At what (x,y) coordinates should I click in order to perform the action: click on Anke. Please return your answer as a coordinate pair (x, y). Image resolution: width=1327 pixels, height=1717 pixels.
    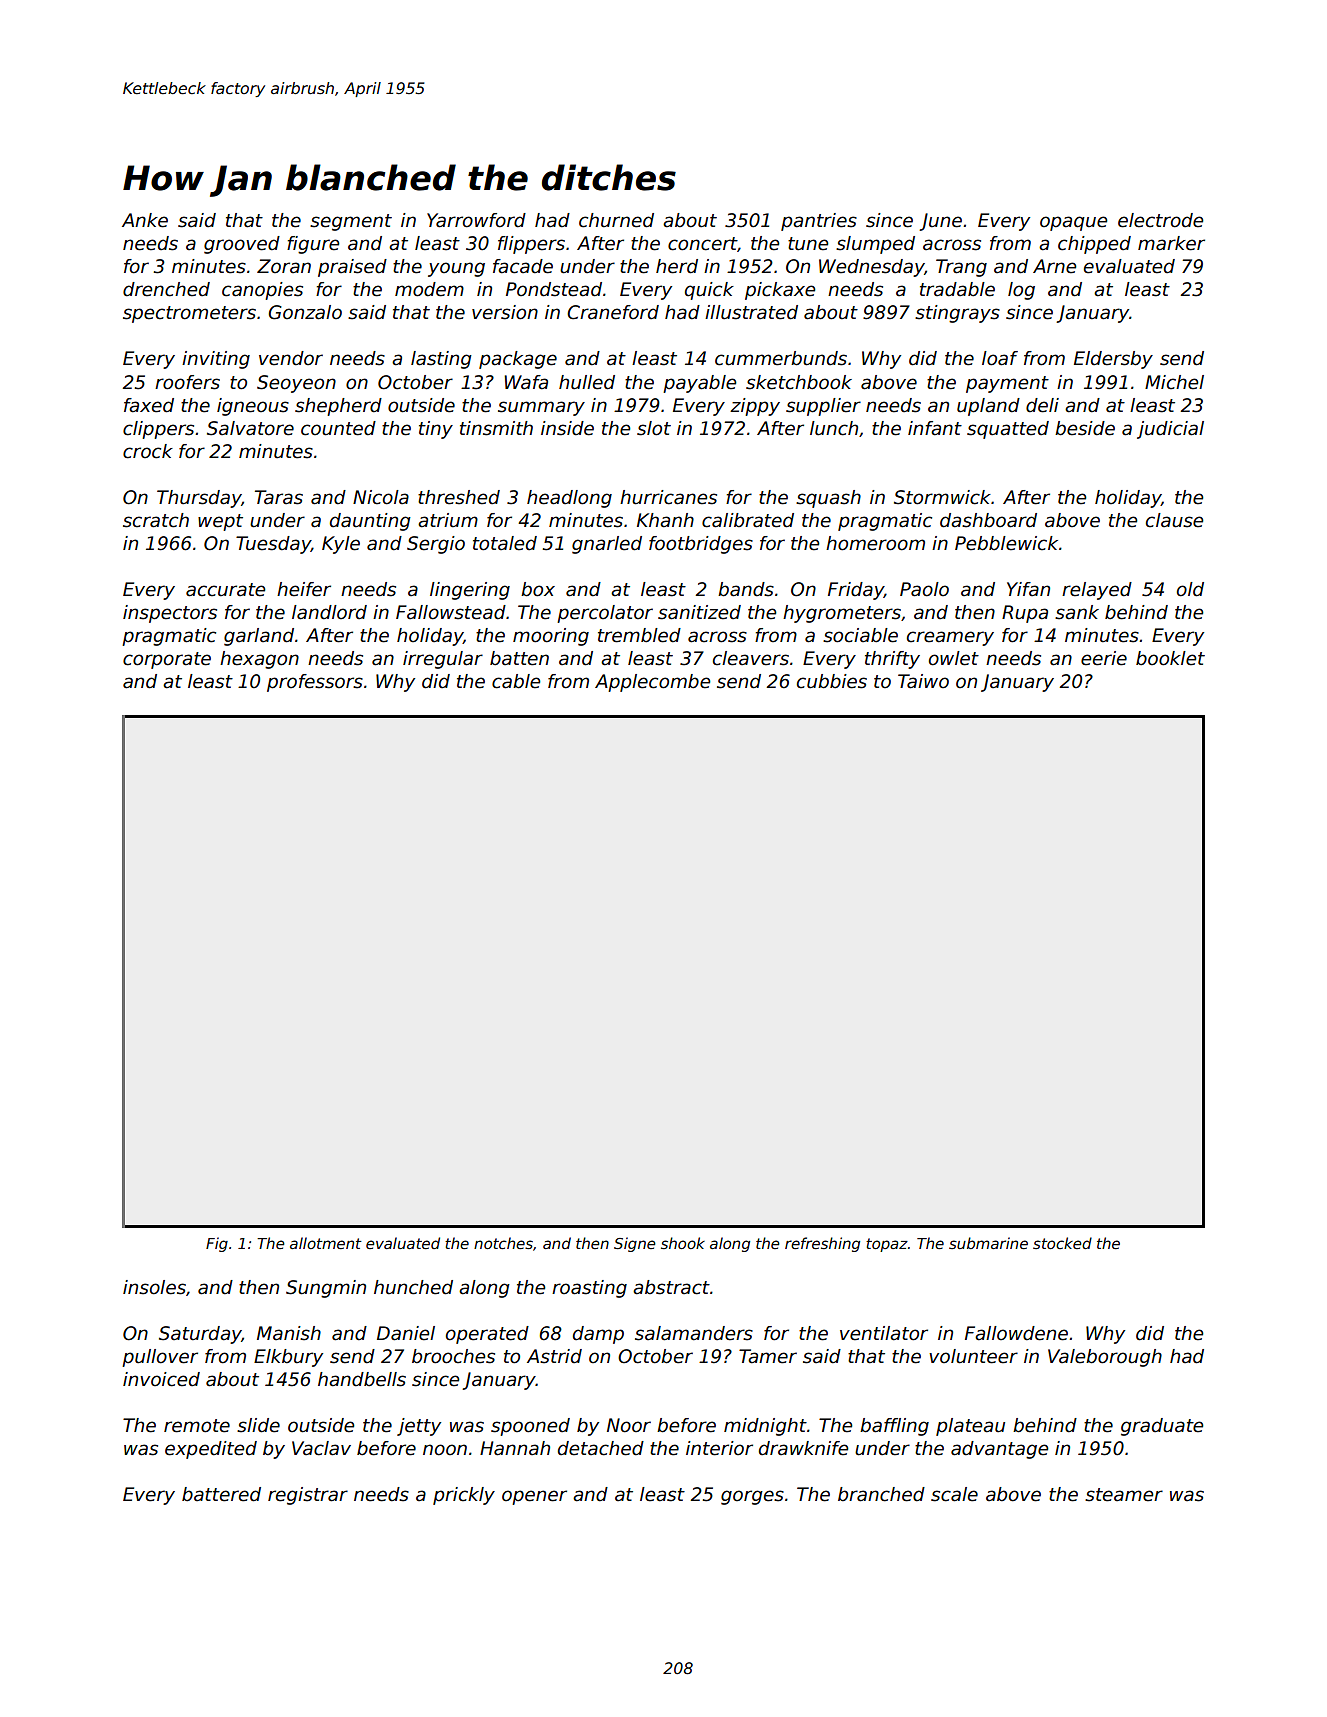
    Looking at the image, I should click on (145, 220).
